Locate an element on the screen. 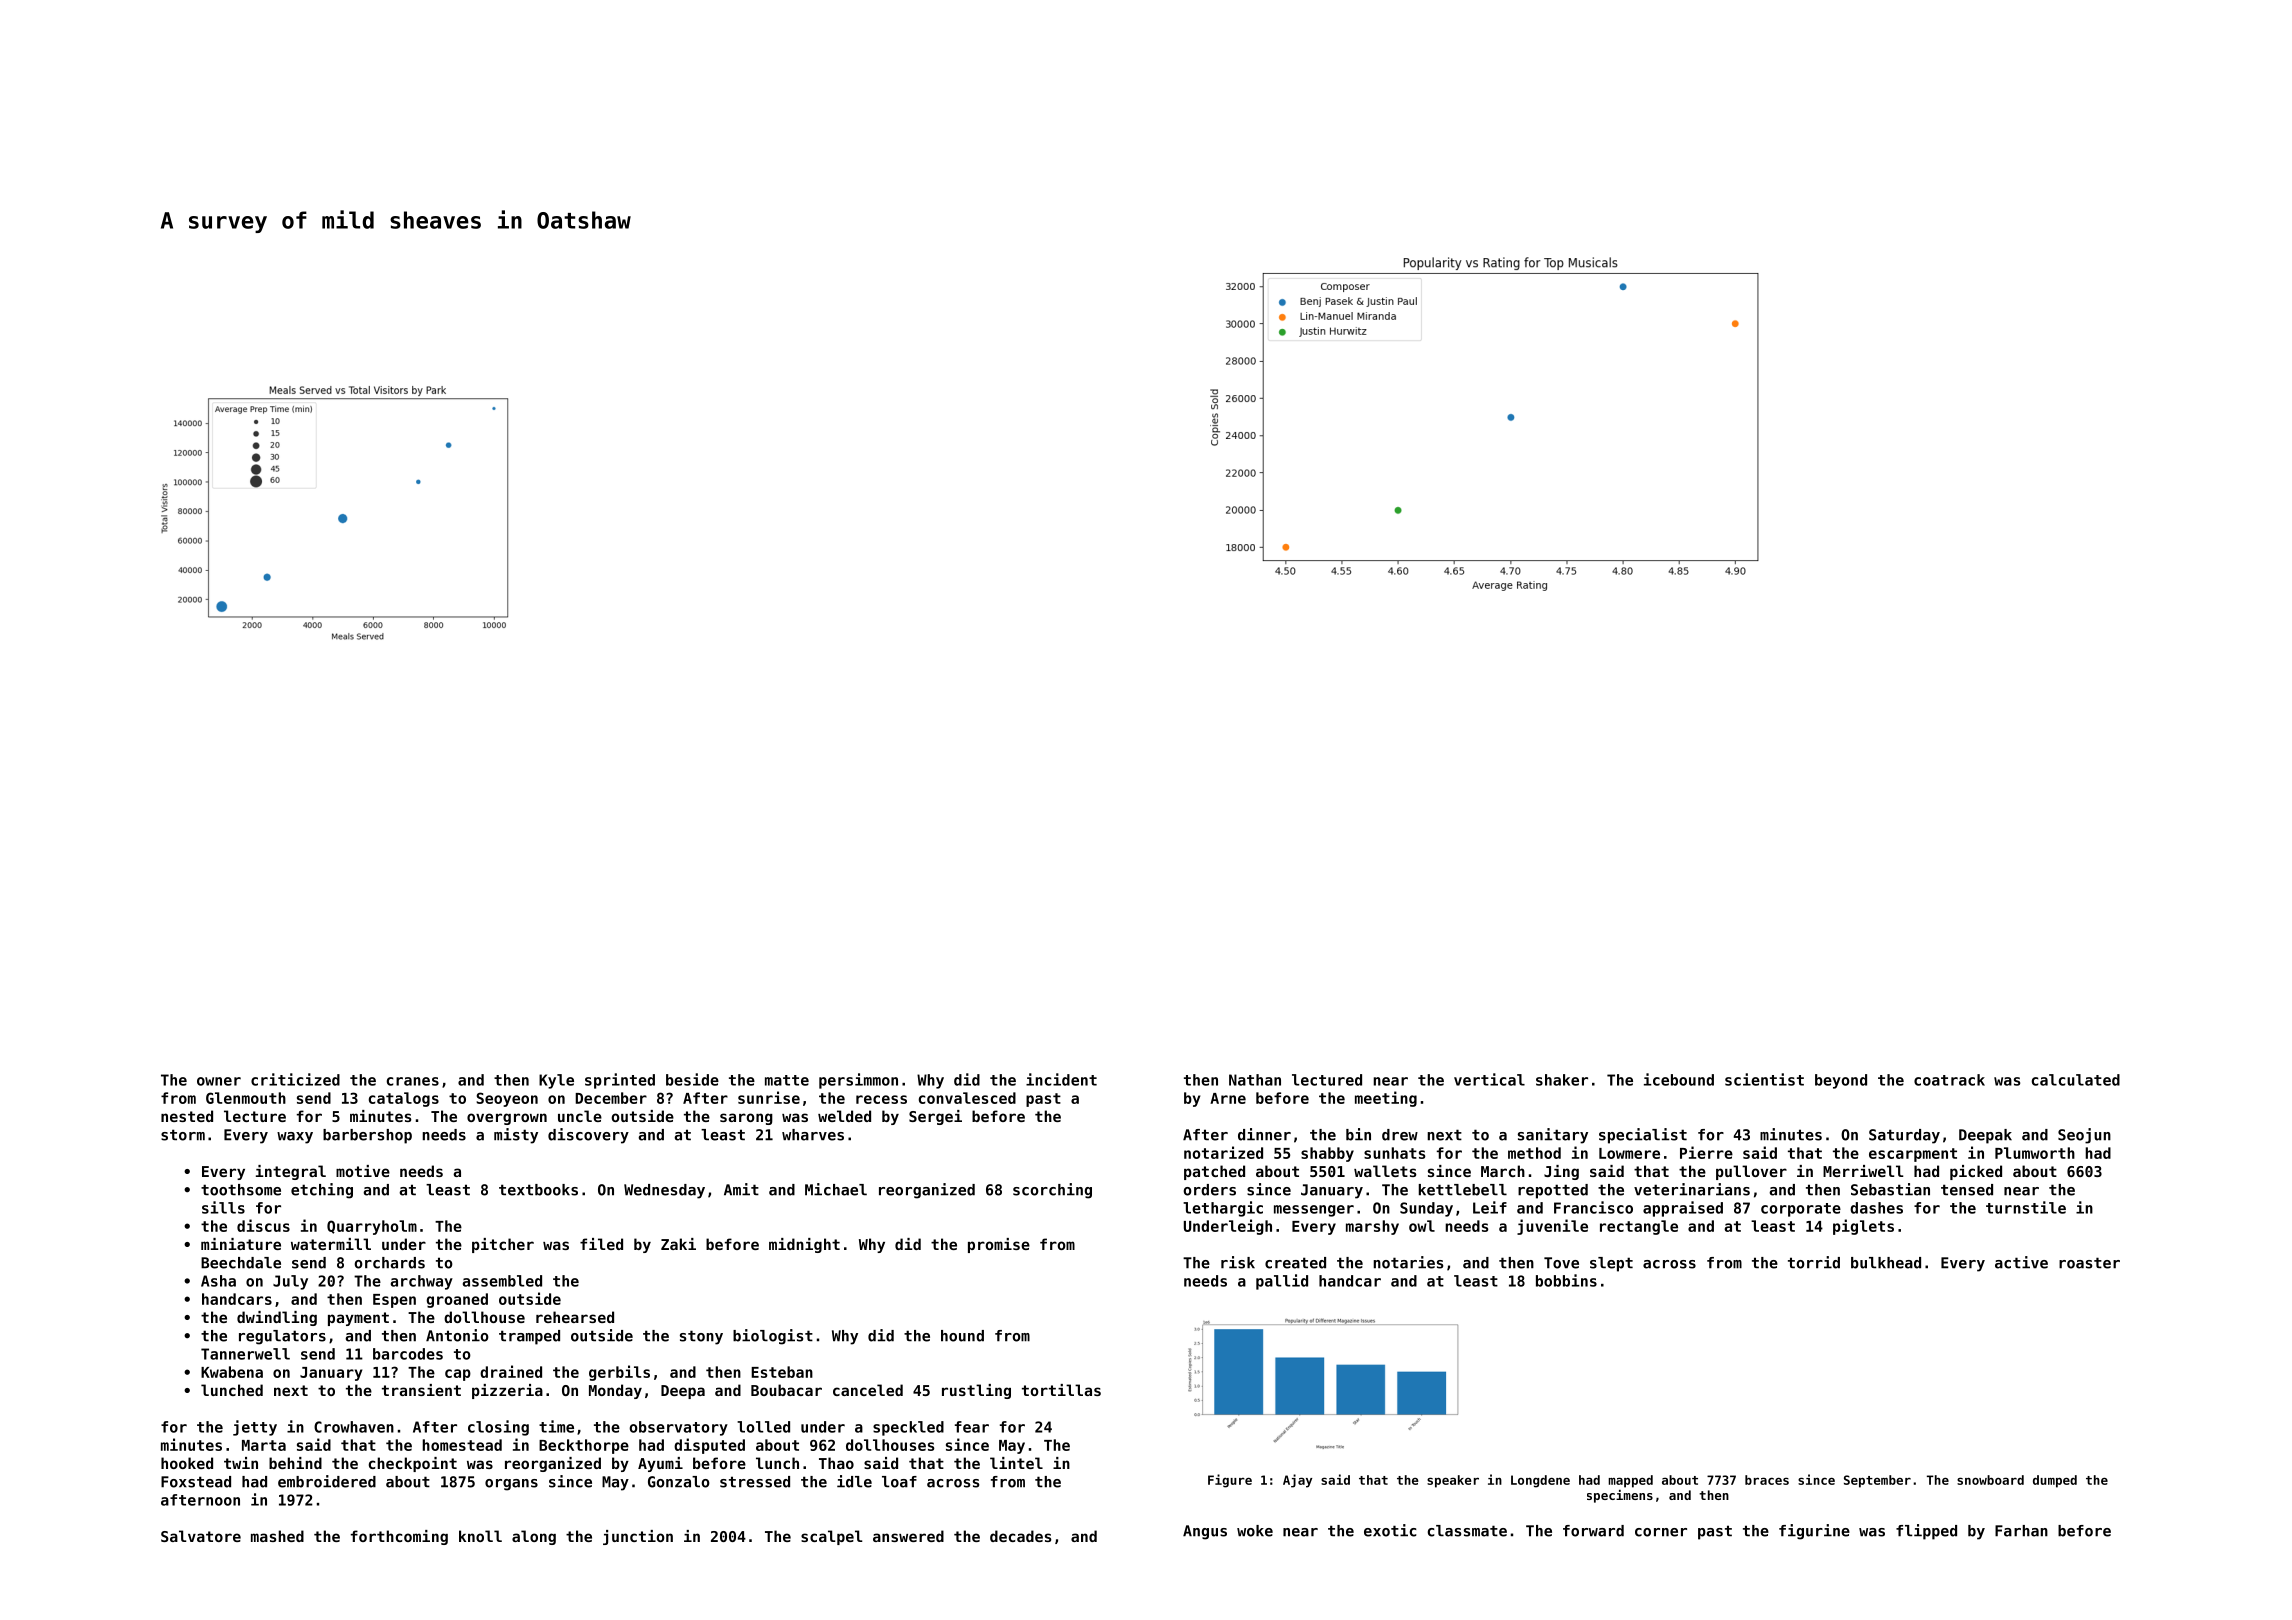 The height and width of the screenshot is (1620, 2292). fear is located at coordinates (972, 1427).
